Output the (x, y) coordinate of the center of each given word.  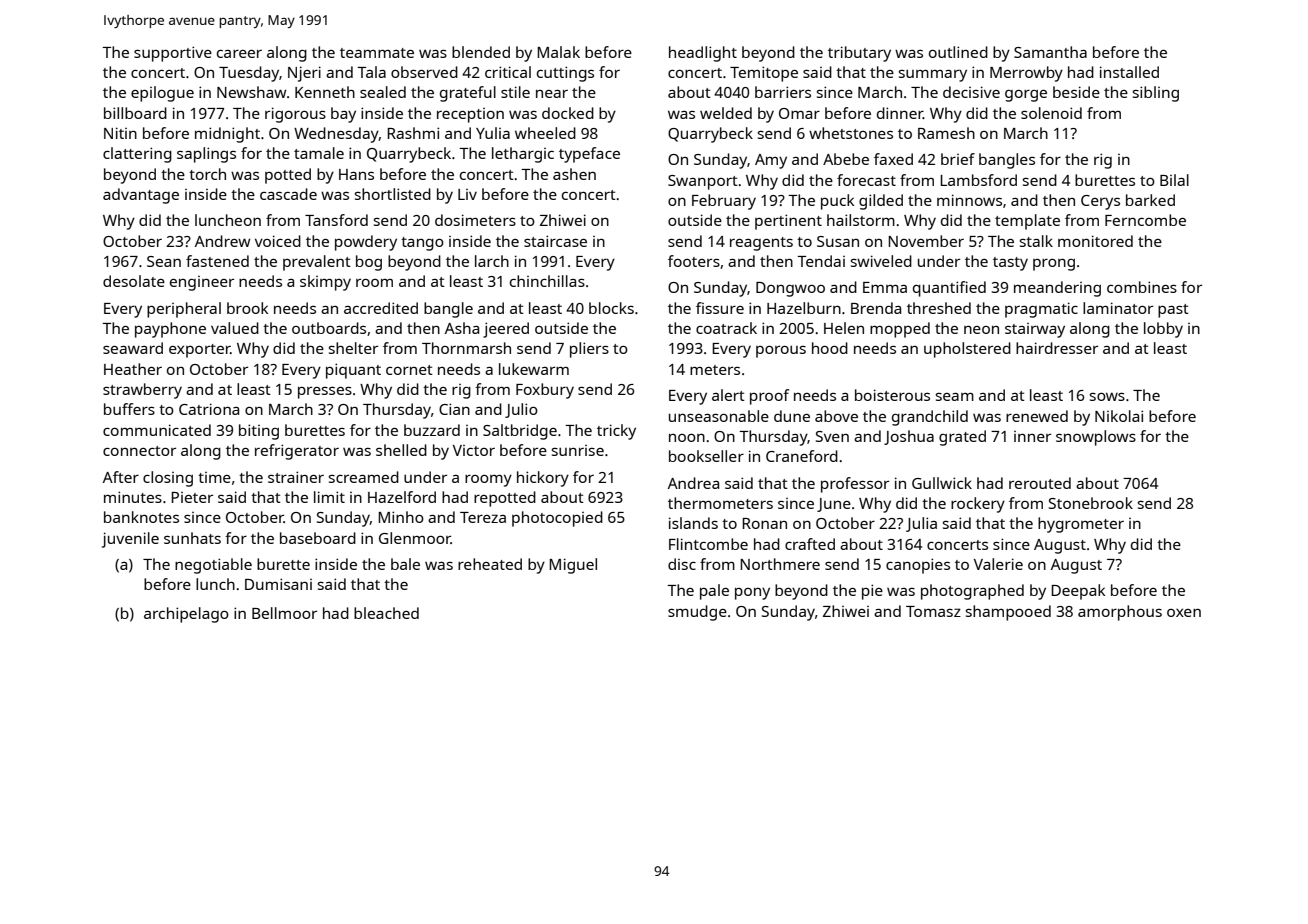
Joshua (909, 437)
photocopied (557, 519)
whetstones (851, 133)
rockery (978, 505)
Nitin (120, 133)
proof (769, 397)
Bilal (1174, 180)
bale (405, 564)
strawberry (142, 391)
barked (1150, 200)
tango (422, 244)
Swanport (703, 182)
